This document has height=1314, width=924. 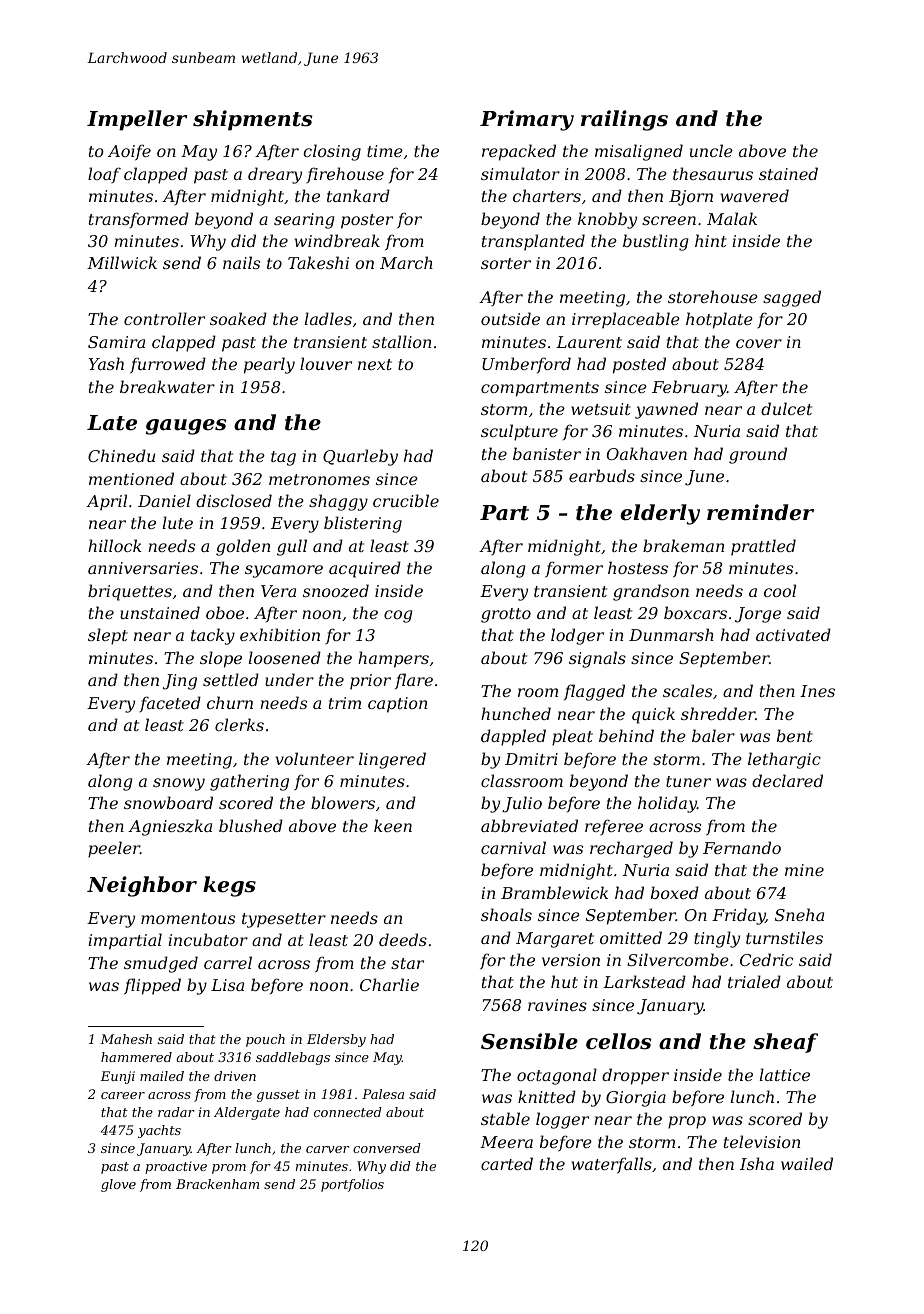 I want to click on wavered, so click(x=755, y=195).
